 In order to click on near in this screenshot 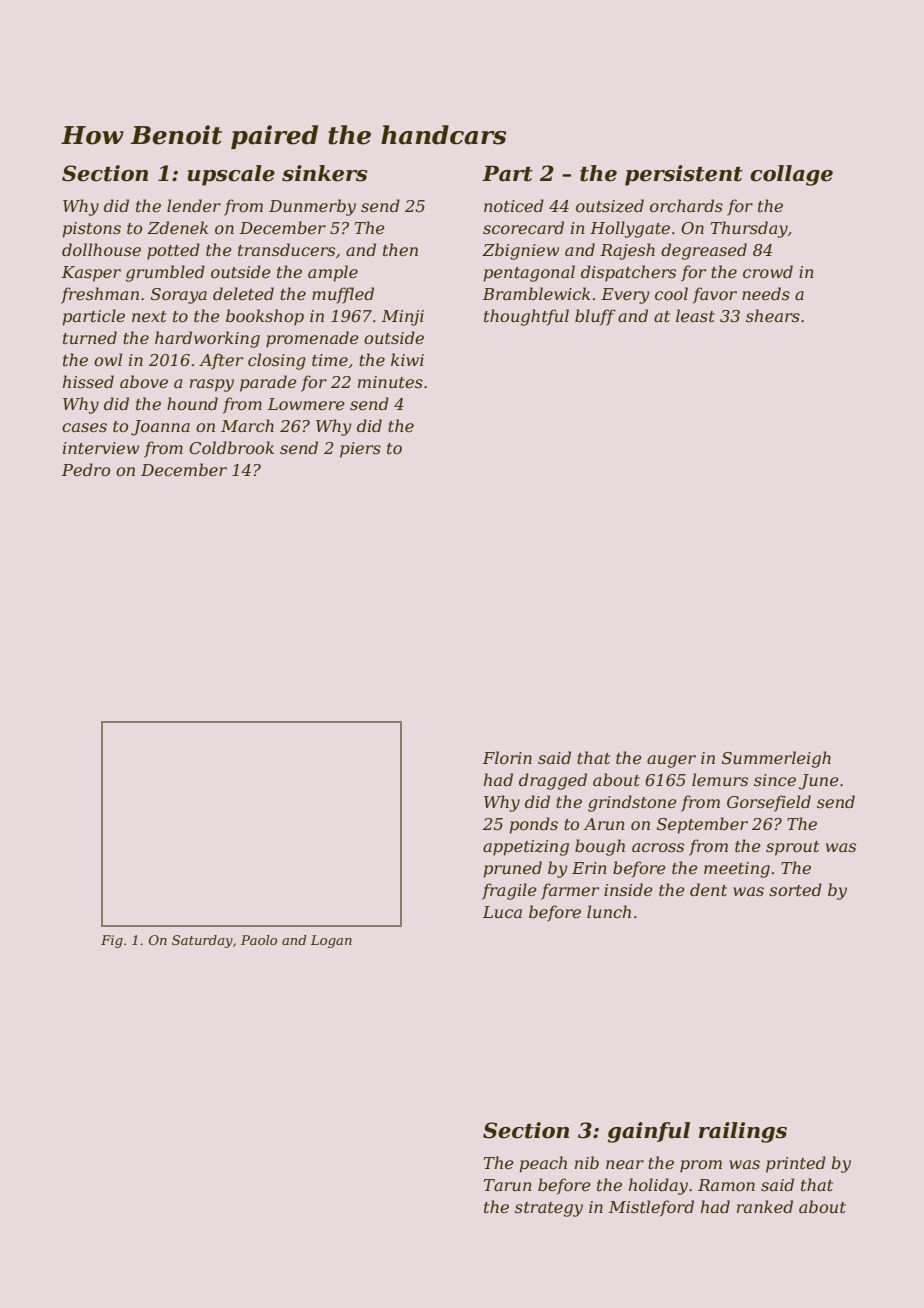, I will do `click(625, 1164)`.
